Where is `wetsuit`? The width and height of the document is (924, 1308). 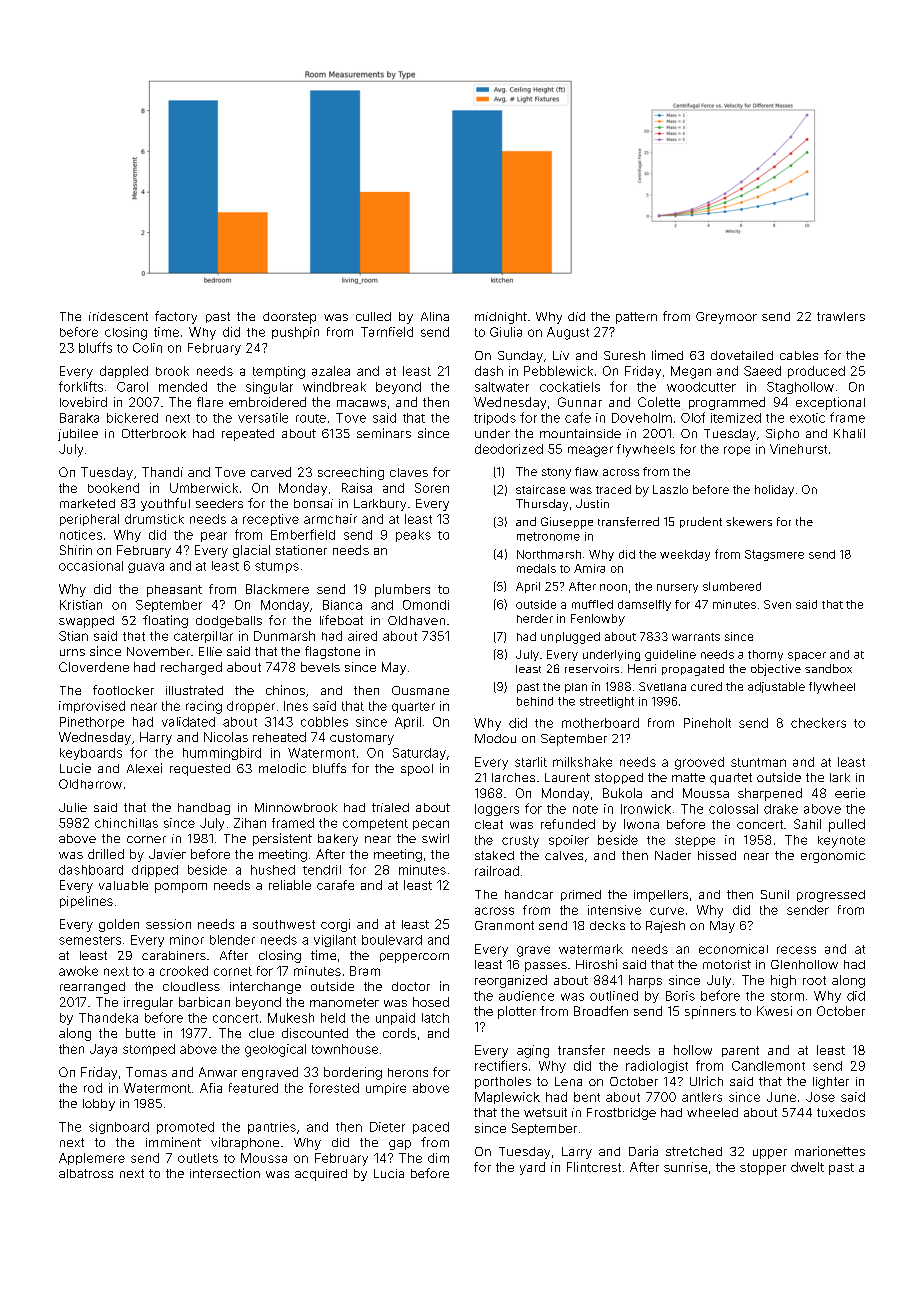 wetsuit is located at coordinates (545, 1112).
